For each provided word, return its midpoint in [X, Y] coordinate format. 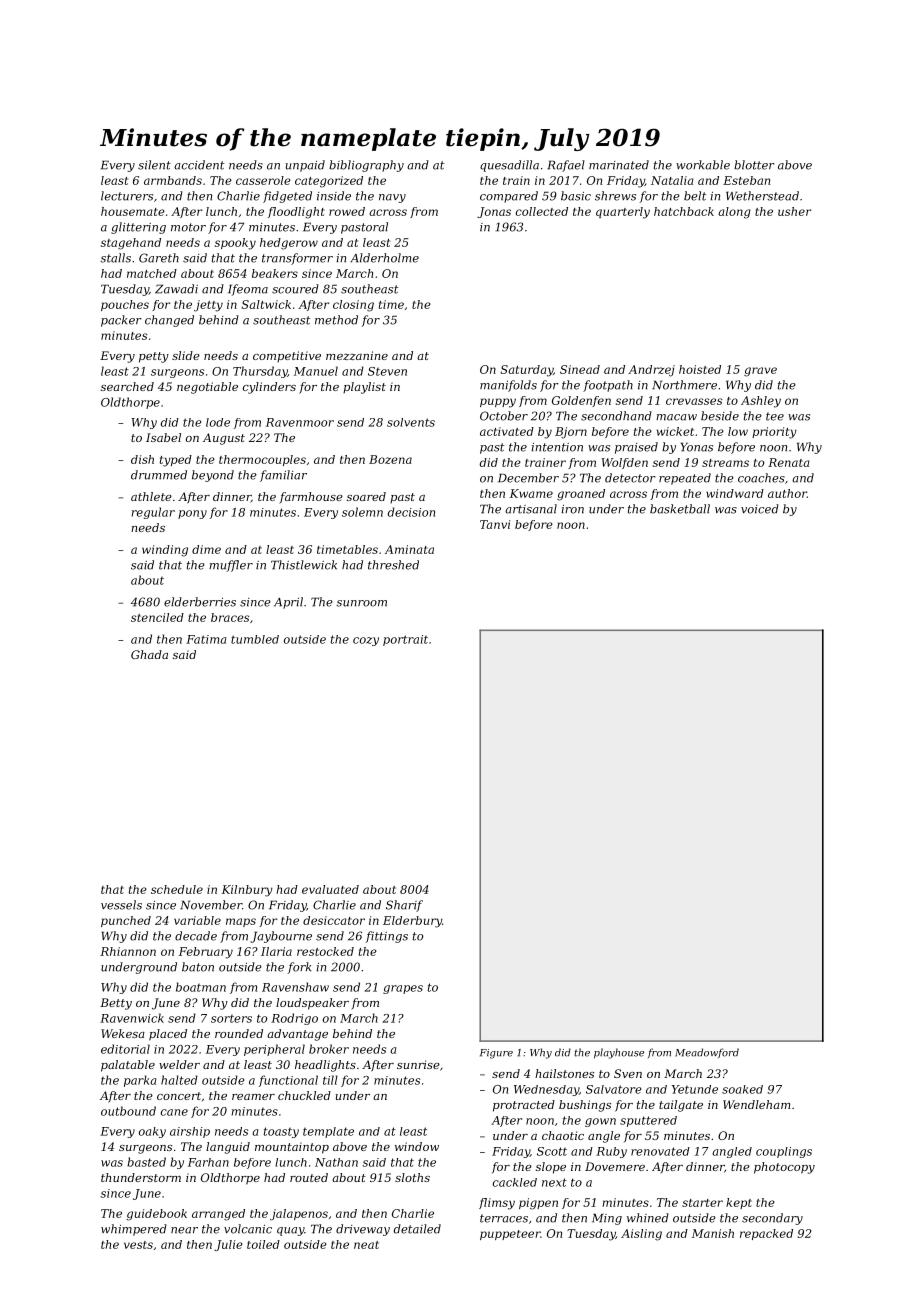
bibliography [366, 166]
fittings [387, 937]
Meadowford [707, 1053]
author [787, 493]
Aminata [409, 549]
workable [703, 165]
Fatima [206, 639]
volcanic [248, 1229]
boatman [201, 987]
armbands [173, 180]
